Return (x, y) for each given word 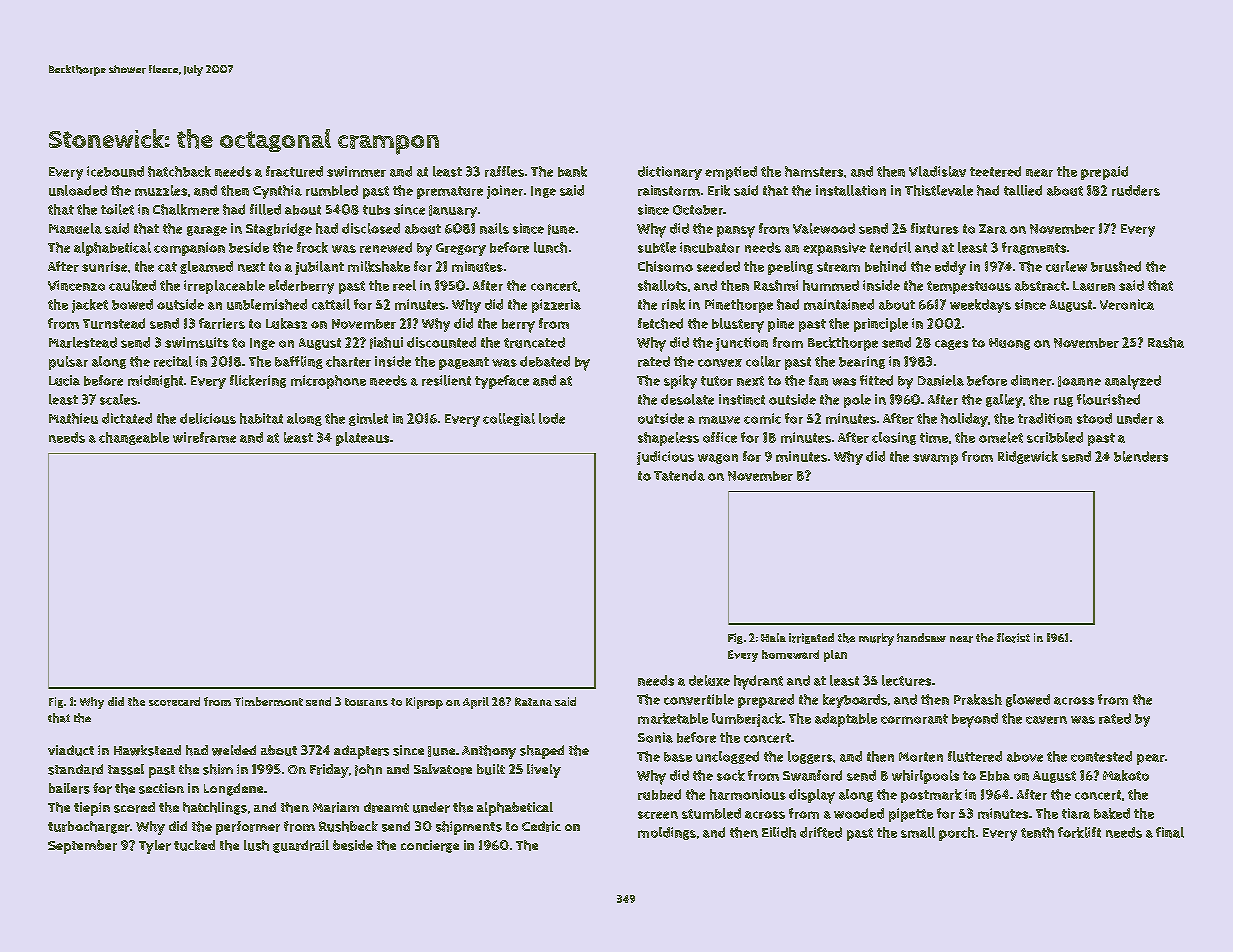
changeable (134, 438)
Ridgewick (1028, 457)
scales (118, 399)
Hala (773, 637)
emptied (731, 173)
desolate (687, 399)
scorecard (174, 701)
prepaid (1104, 173)
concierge (430, 846)
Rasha (1166, 342)
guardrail (301, 846)
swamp (935, 459)
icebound (115, 171)
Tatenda (679, 475)
